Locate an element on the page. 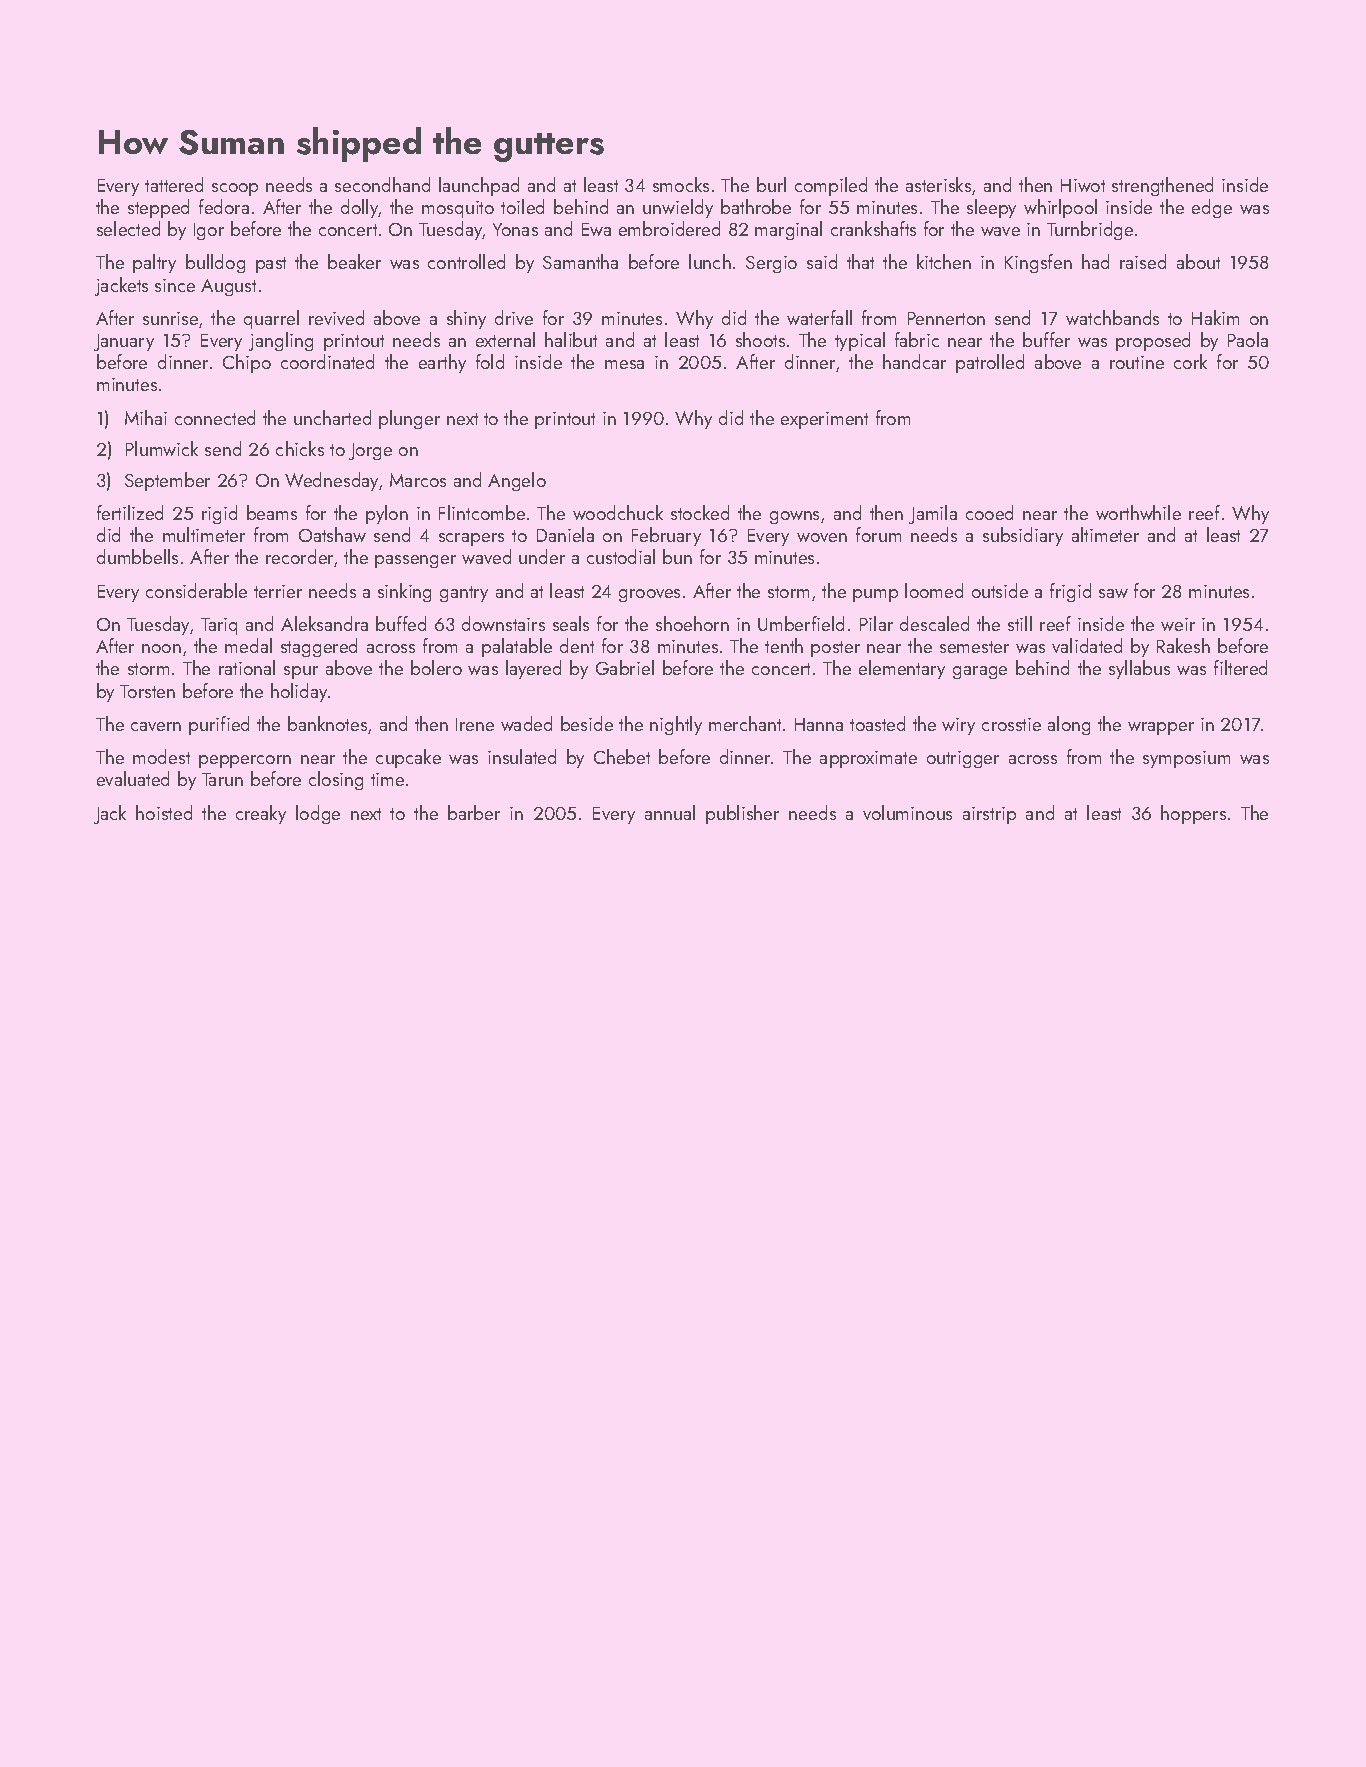 The width and height of the document is (1366, 1767). Torsten is located at coordinates (147, 691).
